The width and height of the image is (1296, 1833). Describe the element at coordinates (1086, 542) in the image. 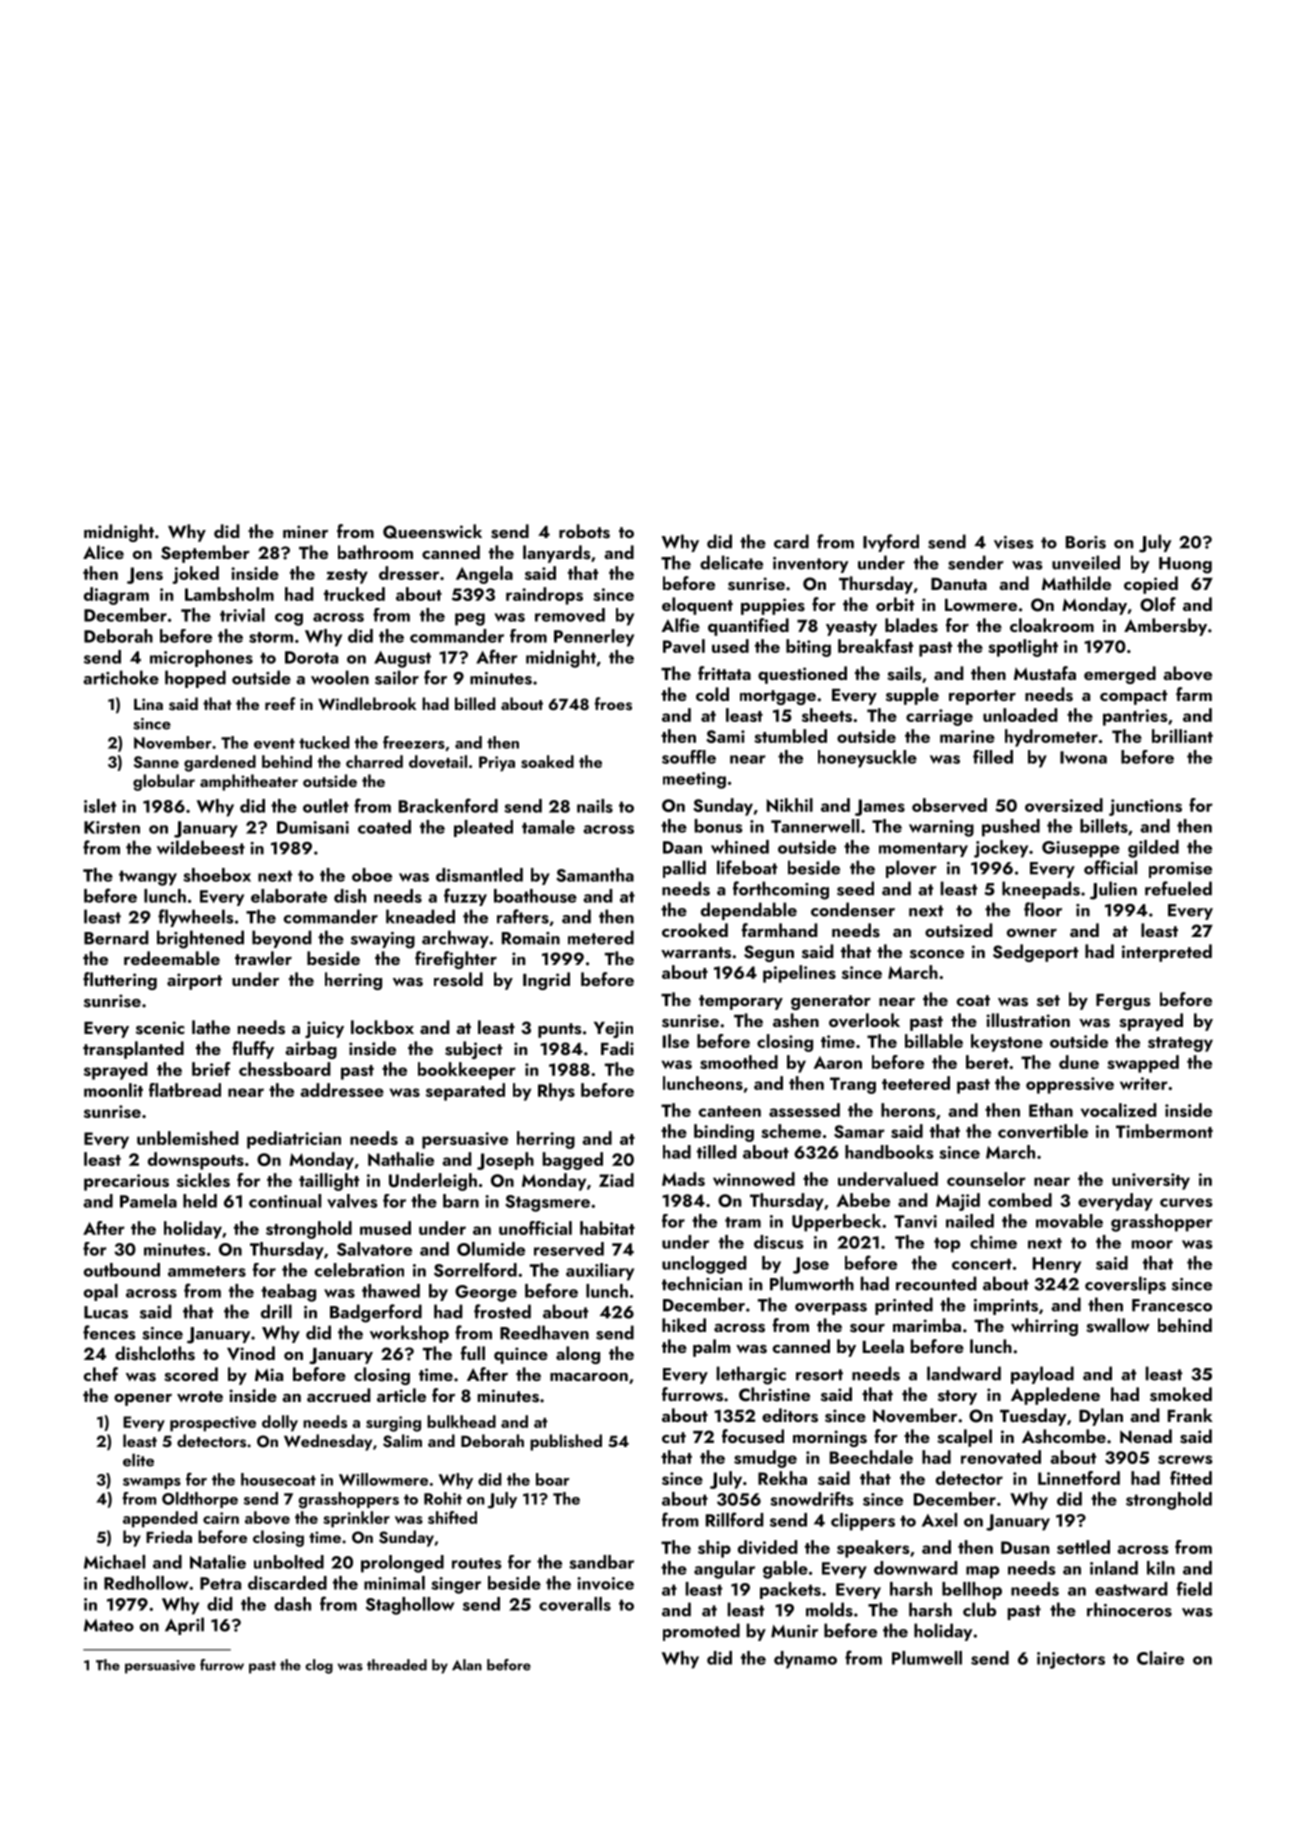

I see `Boris` at that location.
